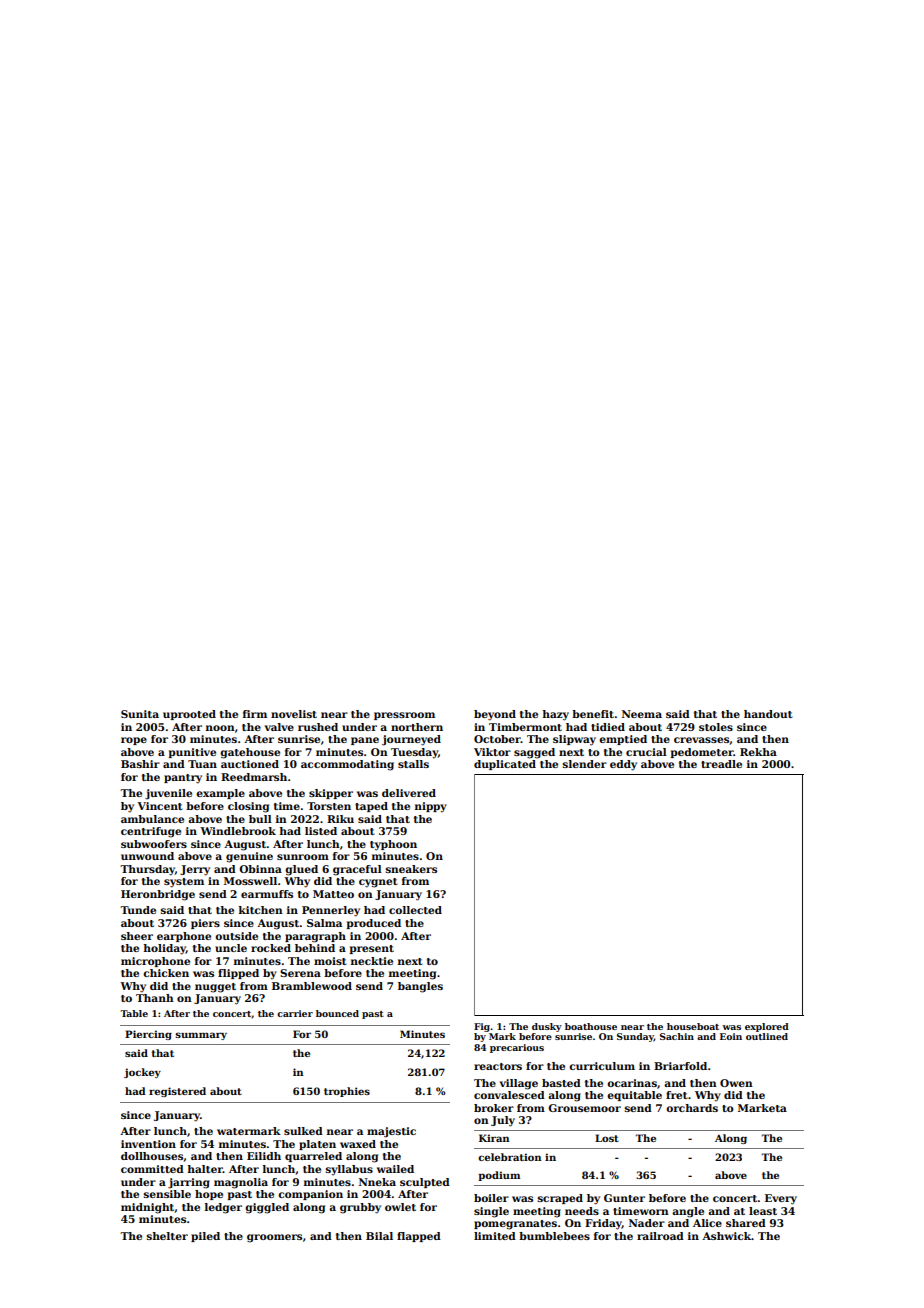 The height and width of the screenshot is (1308, 924). I want to click on Thursday, so click(147, 870).
